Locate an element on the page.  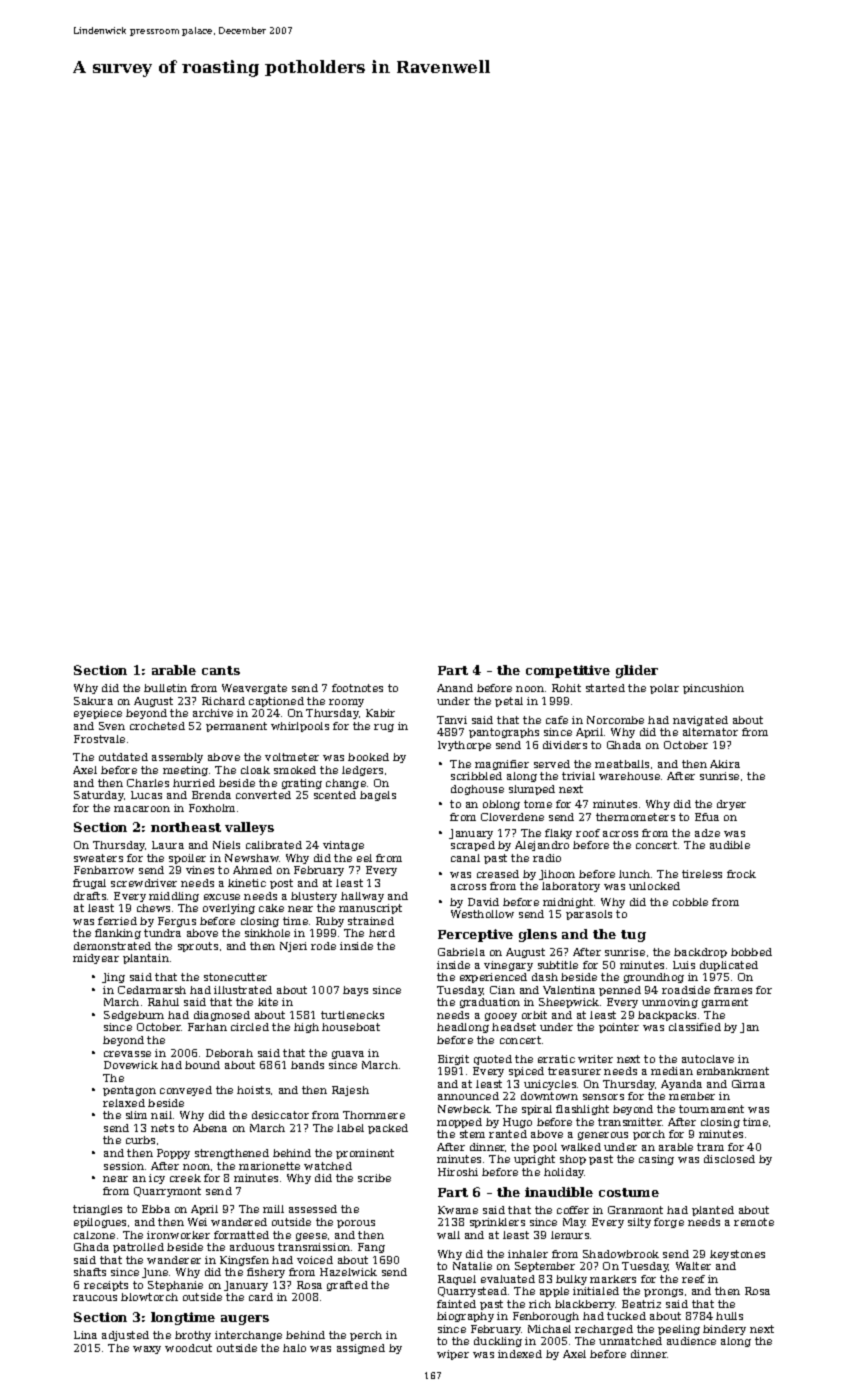
indexed is located at coordinates (520, 1354).
